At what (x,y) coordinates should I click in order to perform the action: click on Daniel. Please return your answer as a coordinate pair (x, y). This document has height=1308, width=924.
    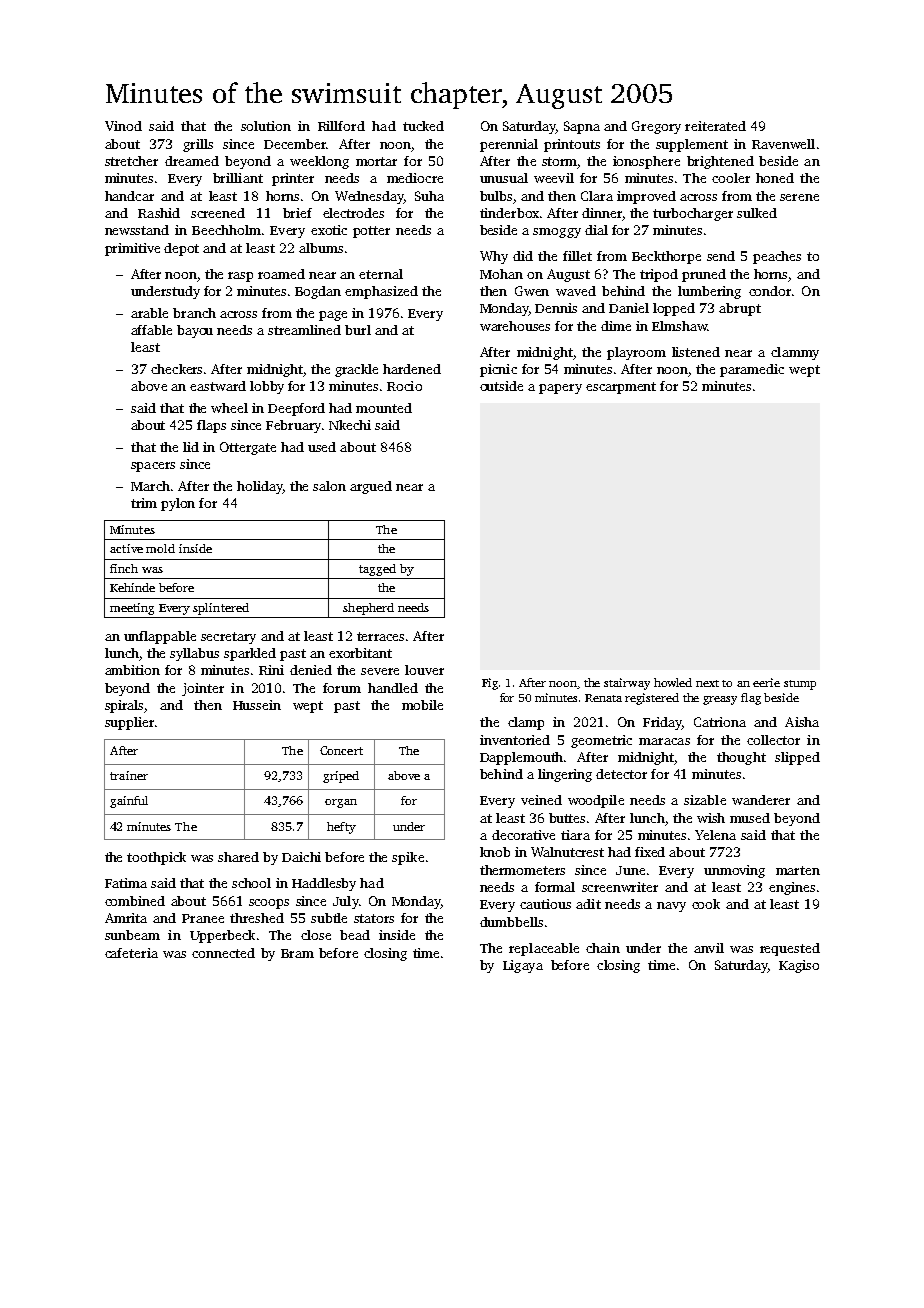
    Looking at the image, I should click on (629, 308).
